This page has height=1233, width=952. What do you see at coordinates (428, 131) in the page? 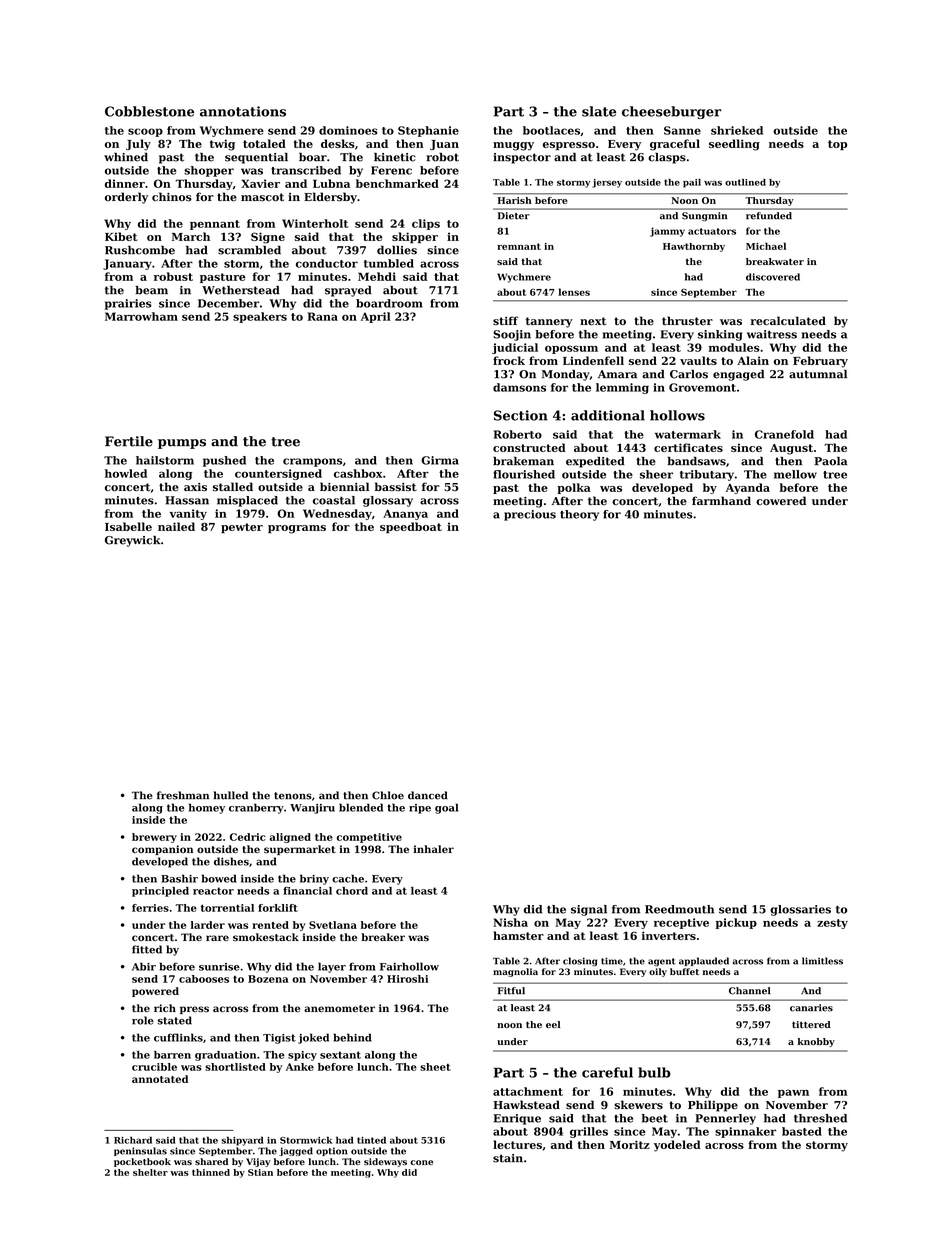
I see `Stephanie` at bounding box center [428, 131].
